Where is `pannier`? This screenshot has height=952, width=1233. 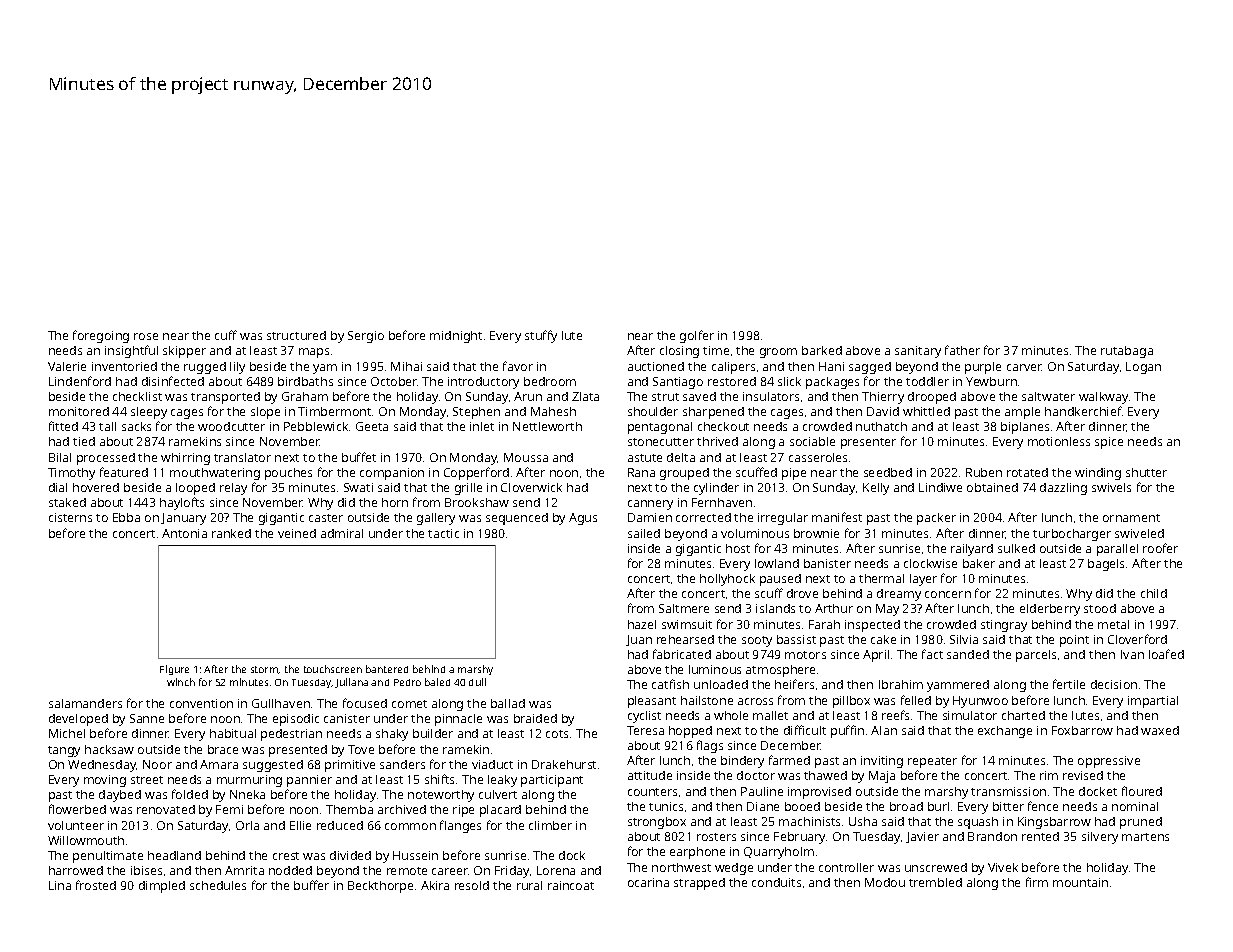
pannier is located at coordinates (309, 781).
